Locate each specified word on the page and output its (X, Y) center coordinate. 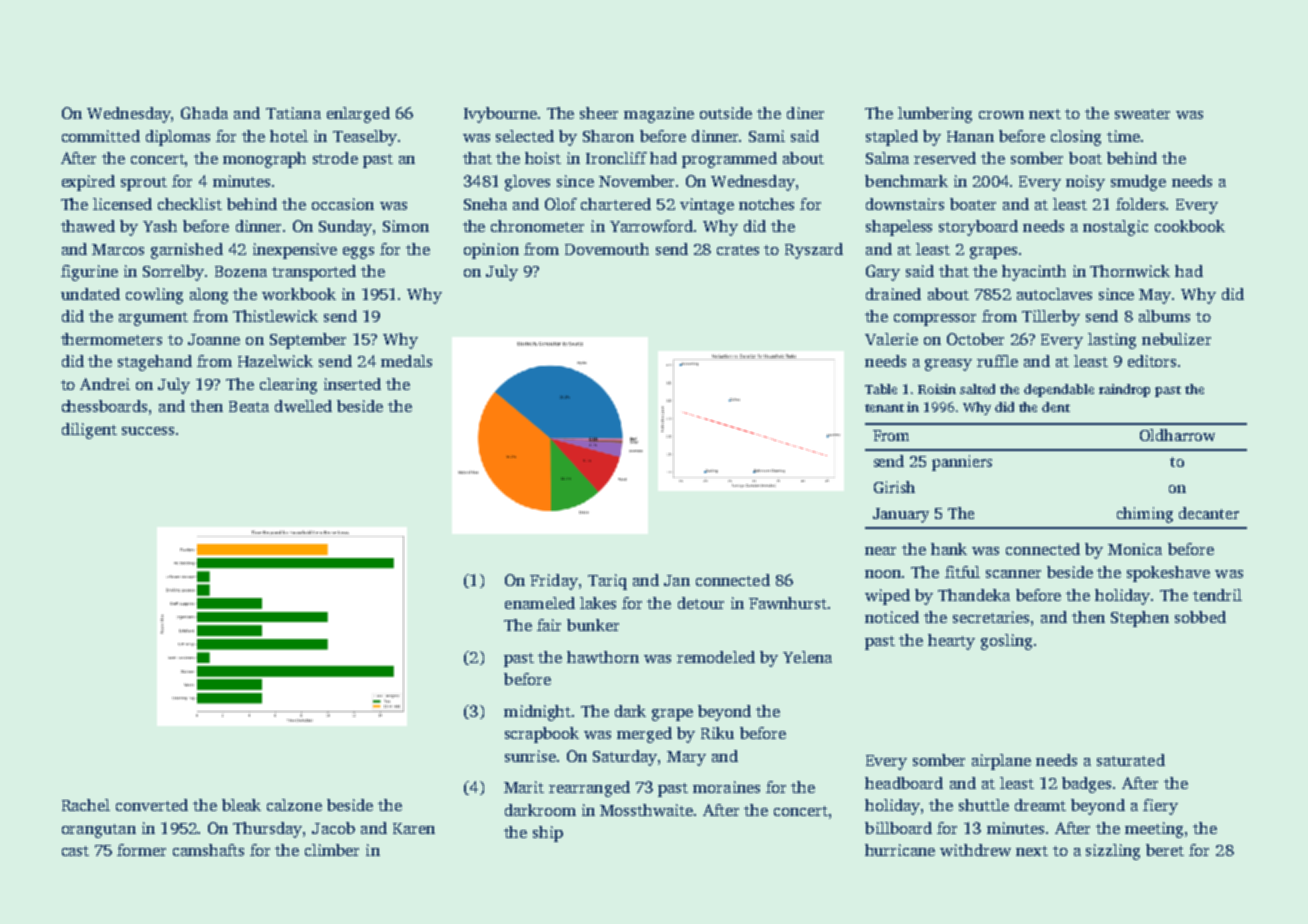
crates (738, 250)
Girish (894, 487)
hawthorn (603, 657)
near (880, 551)
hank (949, 549)
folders (1140, 204)
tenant (884, 408)
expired (88, 183)
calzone (294, 805)
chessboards (104, 406)
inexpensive (295, 251)
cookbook (1190, 226)
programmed (729, 160)
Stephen (1140, 619)
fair (549, 625)
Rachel (86, 805)
